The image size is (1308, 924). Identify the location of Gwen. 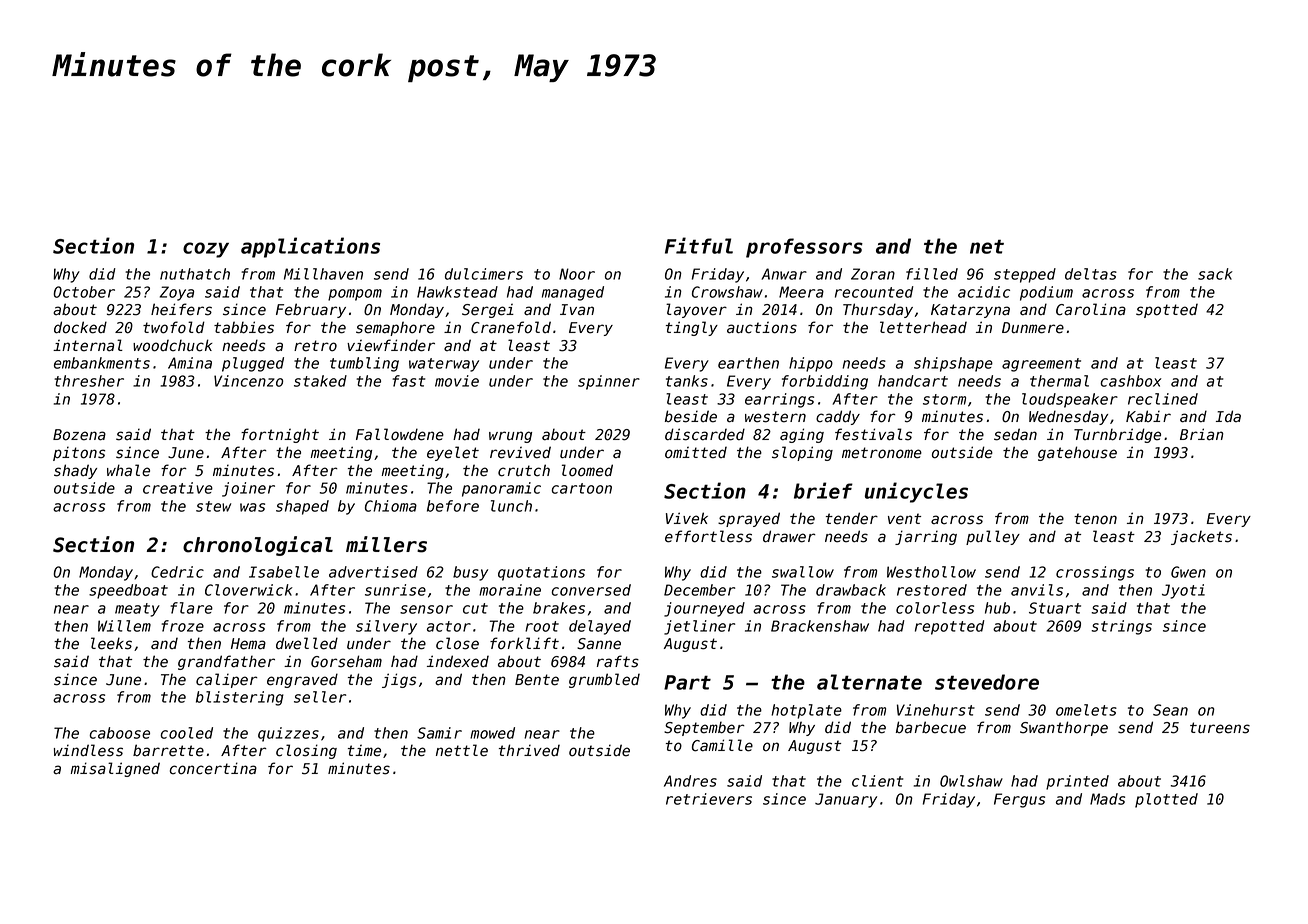
(1188, 572).
